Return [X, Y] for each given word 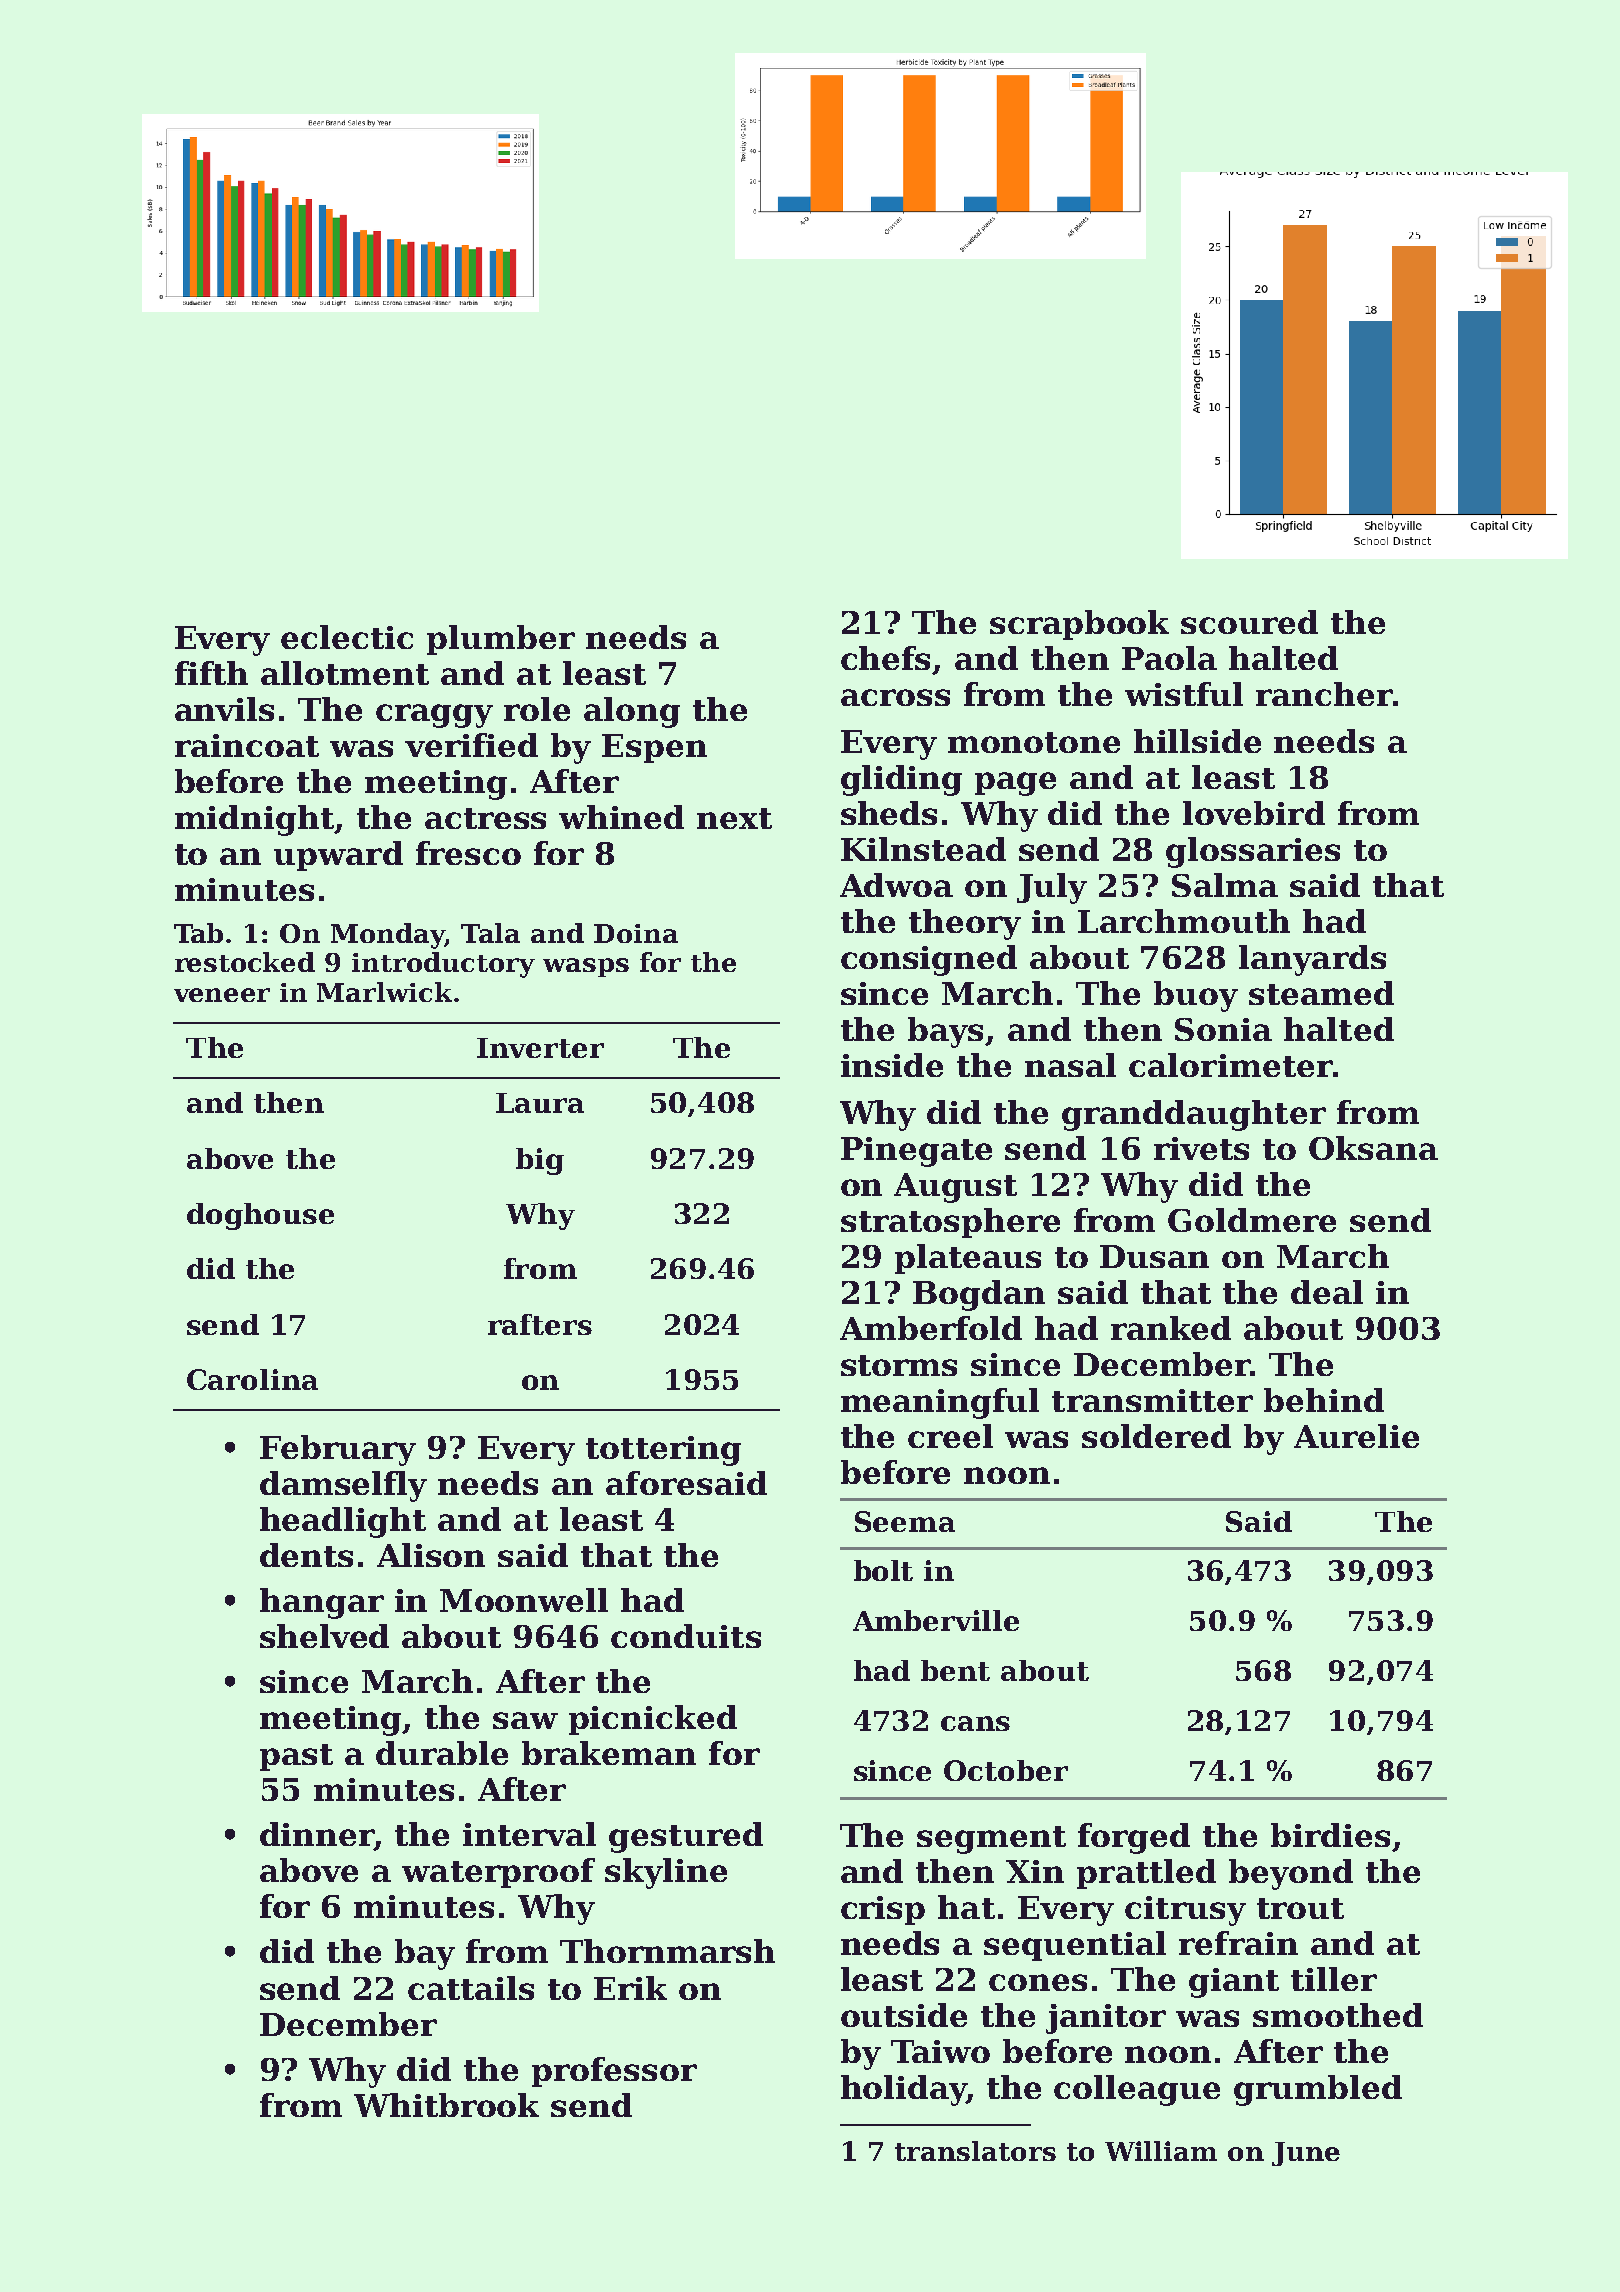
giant [1234, 1983]
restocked [245, 962]
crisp [883, 1910]
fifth [211, 673]
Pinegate [916, 1152]
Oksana [1373, 1148]
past [296, 1757]
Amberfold [931, 1328]
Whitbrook [446, 2105]
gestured [686, 1837]
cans [975, 1723]
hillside [1197, 741]
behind [1324, 1400]
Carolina [252, 1379]
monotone [1034, 742]
